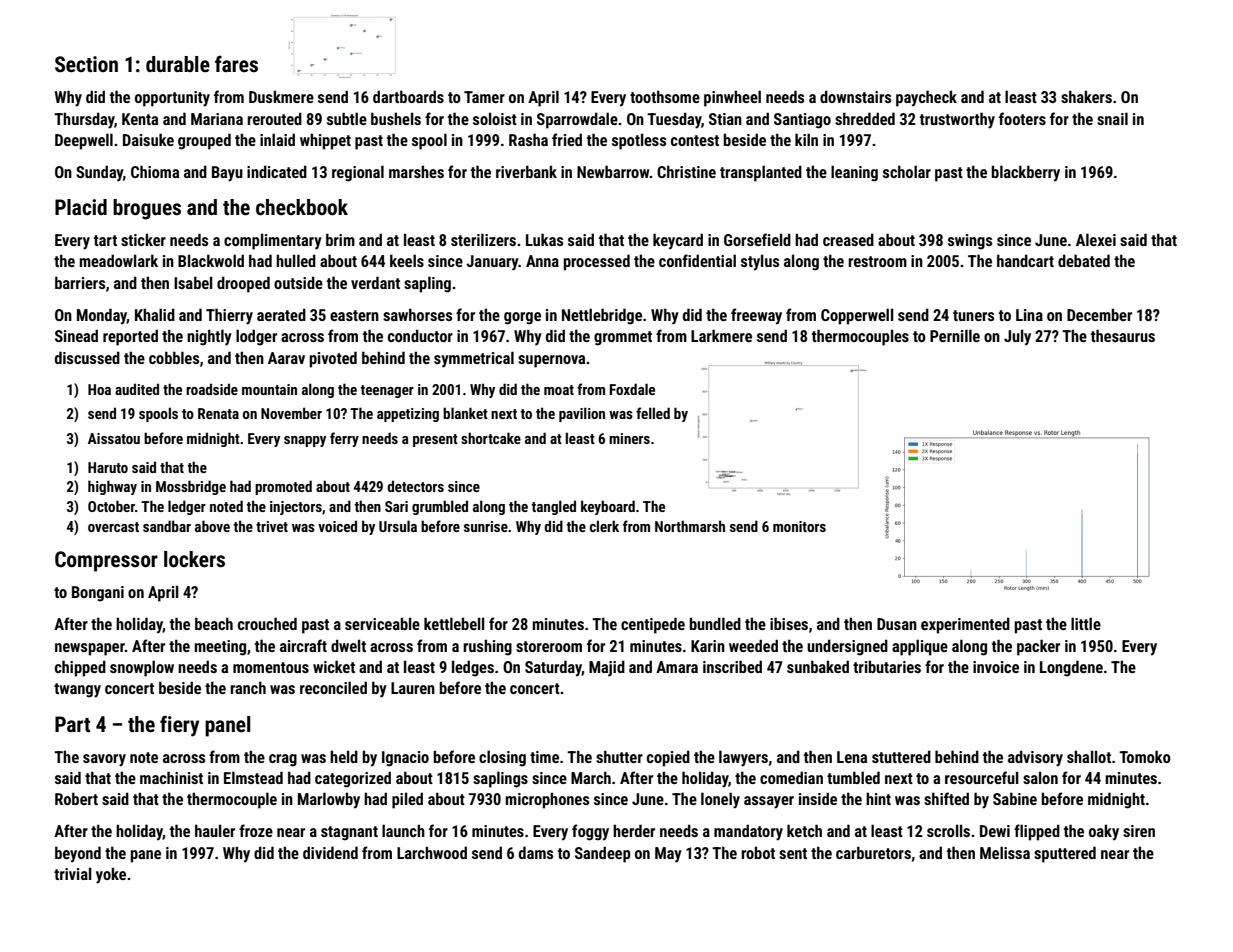  What do you see at coordinates (756, 316) in the screenshot?
I see `freeway` at bounding box center [756, 316].
